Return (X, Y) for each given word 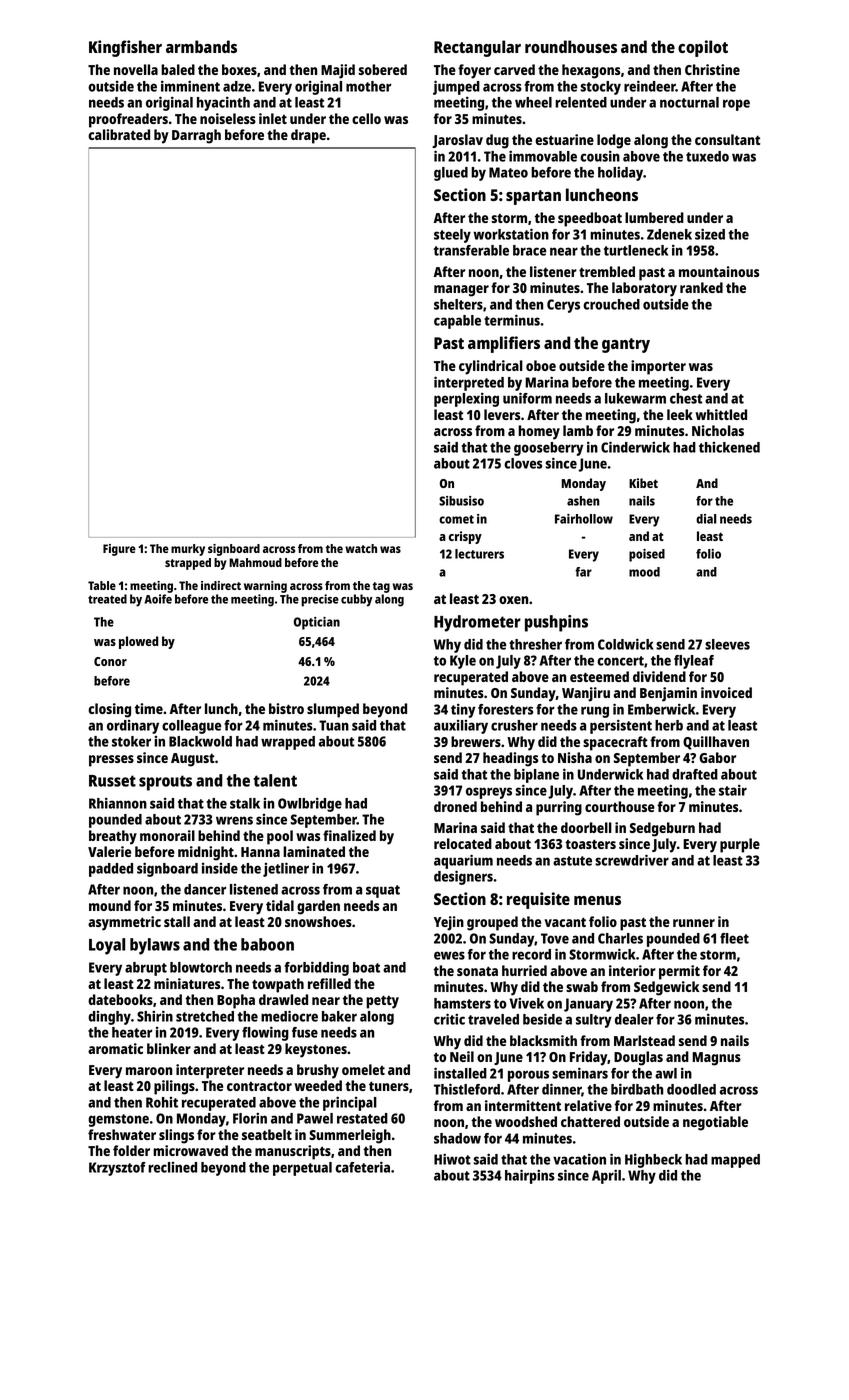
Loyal (107, 946)
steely (452, 236)
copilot (703, 48)
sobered (382, 69)
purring (559, 808)
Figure (119, 550)
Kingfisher (125, 48)
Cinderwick (635, 447)
